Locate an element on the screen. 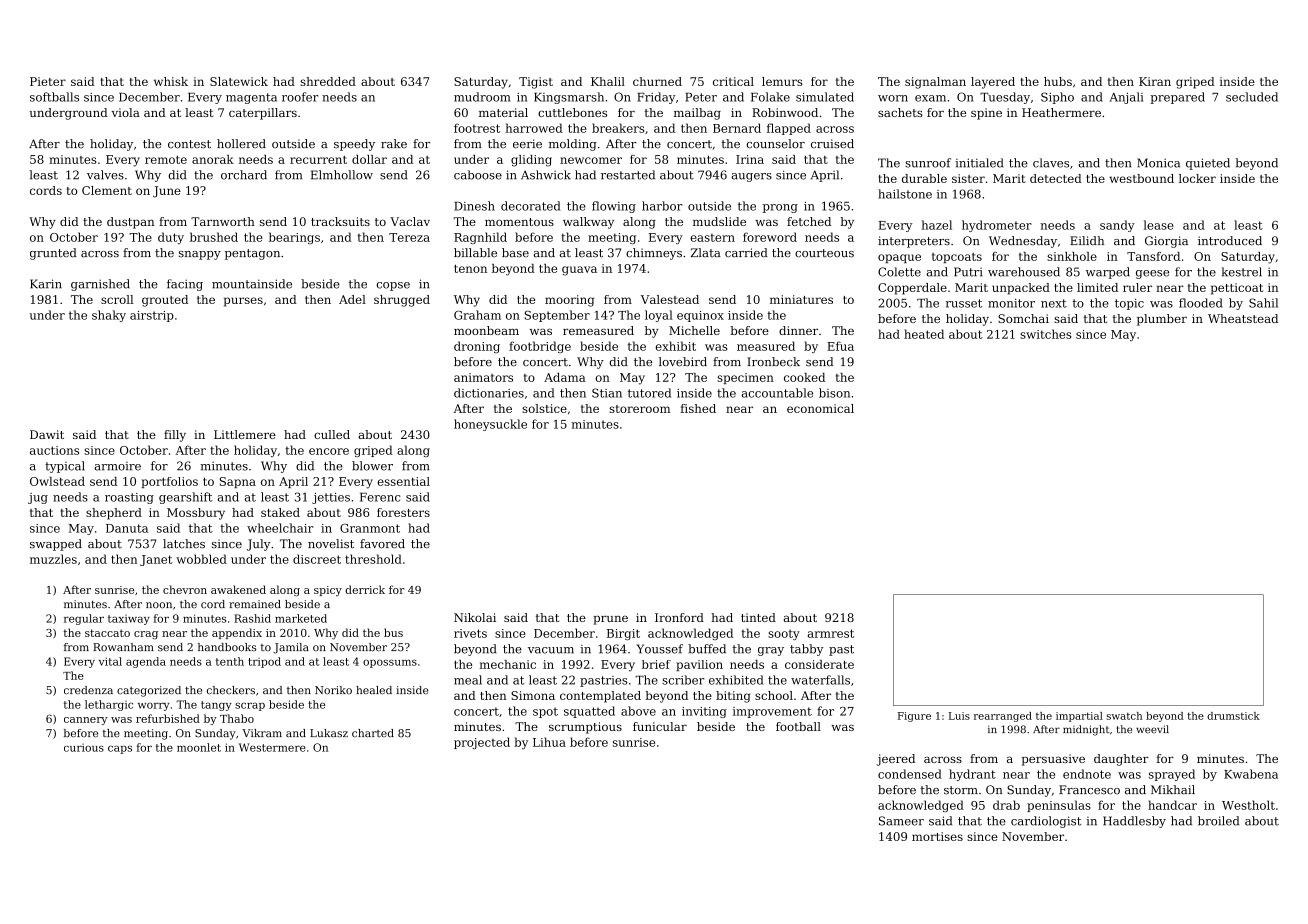  curious is located at coordinates (84, 747).
